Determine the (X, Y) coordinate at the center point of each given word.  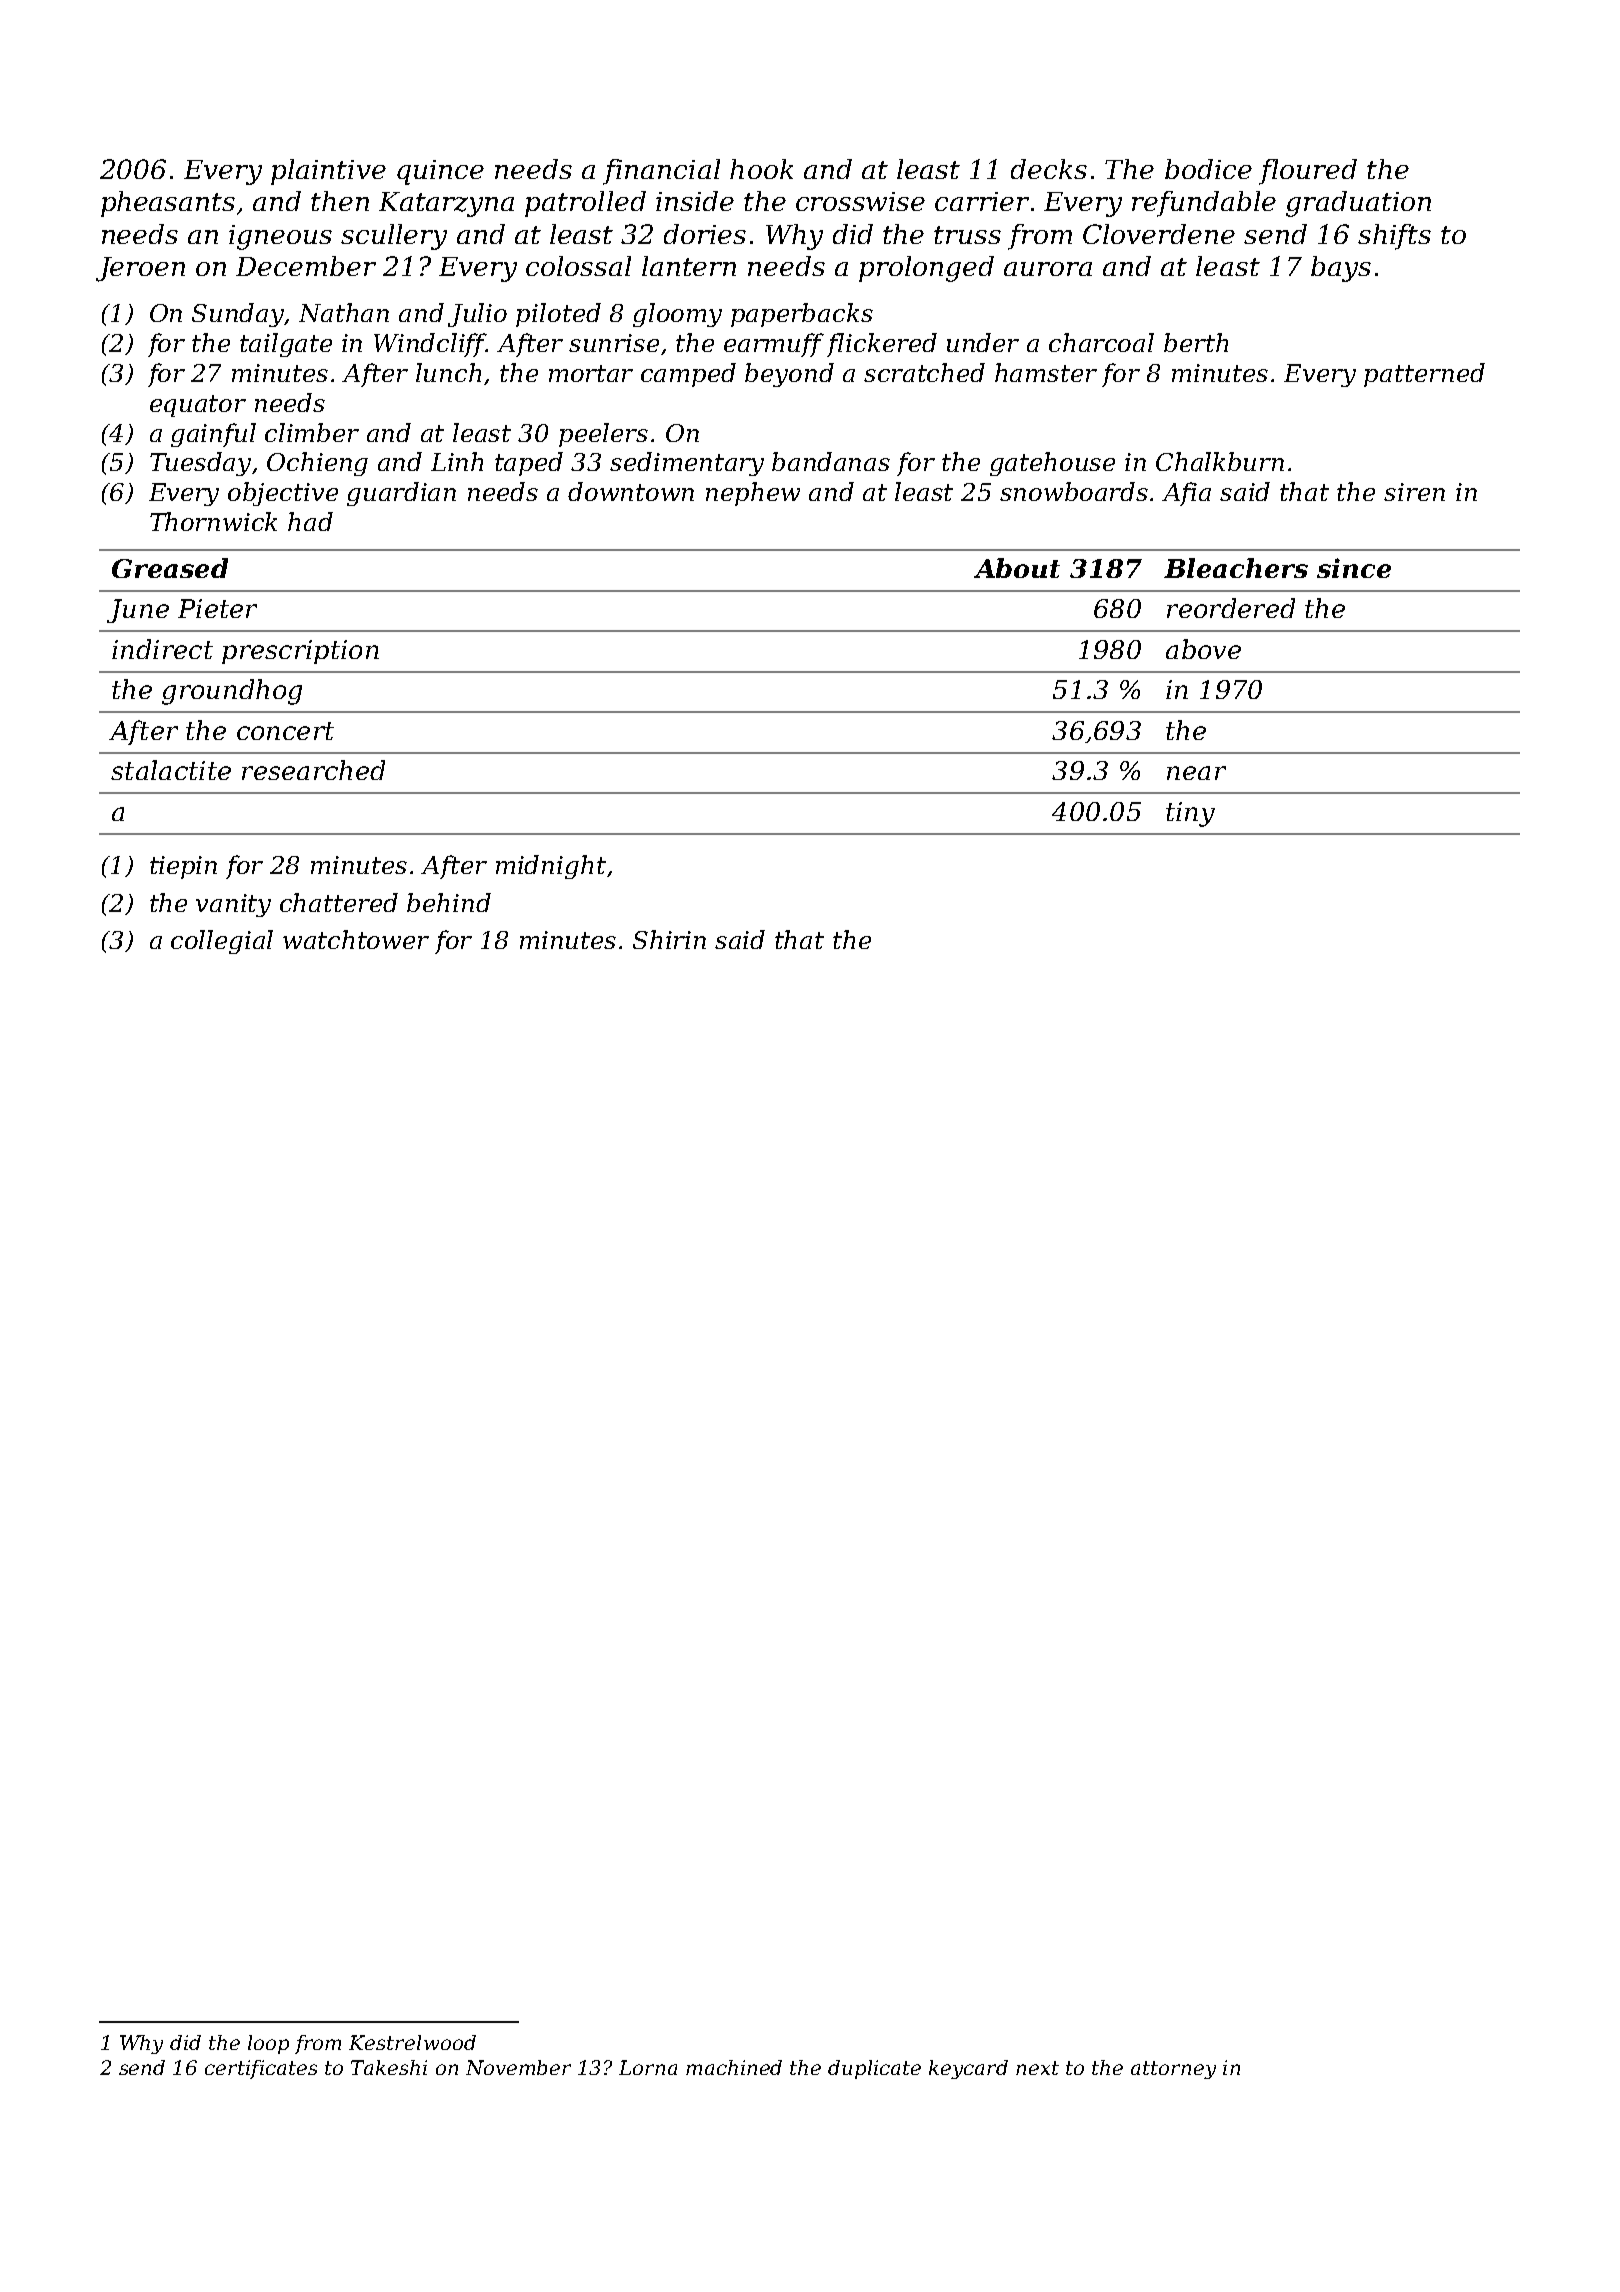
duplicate (874, 2069)
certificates (261, 2069)
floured (1308, 172)
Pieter (217, 608)
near (1196, 773)
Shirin (669, 939)
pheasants (168, 204)
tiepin (183, 867)
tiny (1190, 814)
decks (1049, 169)
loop (268, 2044)
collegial (222, 942)
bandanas (831, 461)
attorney (1173, 2070)
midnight (551, 867)
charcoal (1101, 342)
